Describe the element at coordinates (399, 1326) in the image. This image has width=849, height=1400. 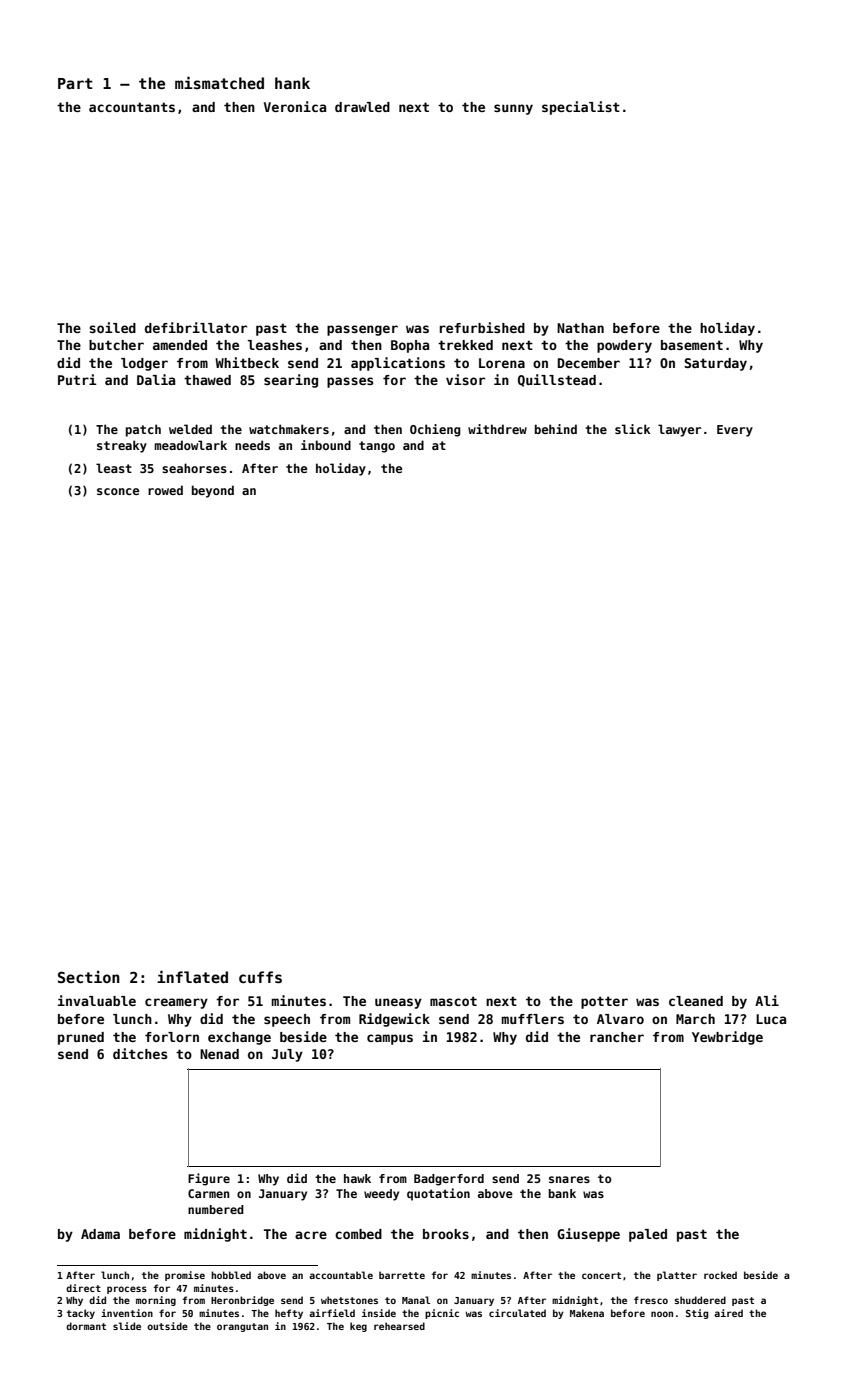
I see `rehearsed` at that location.
